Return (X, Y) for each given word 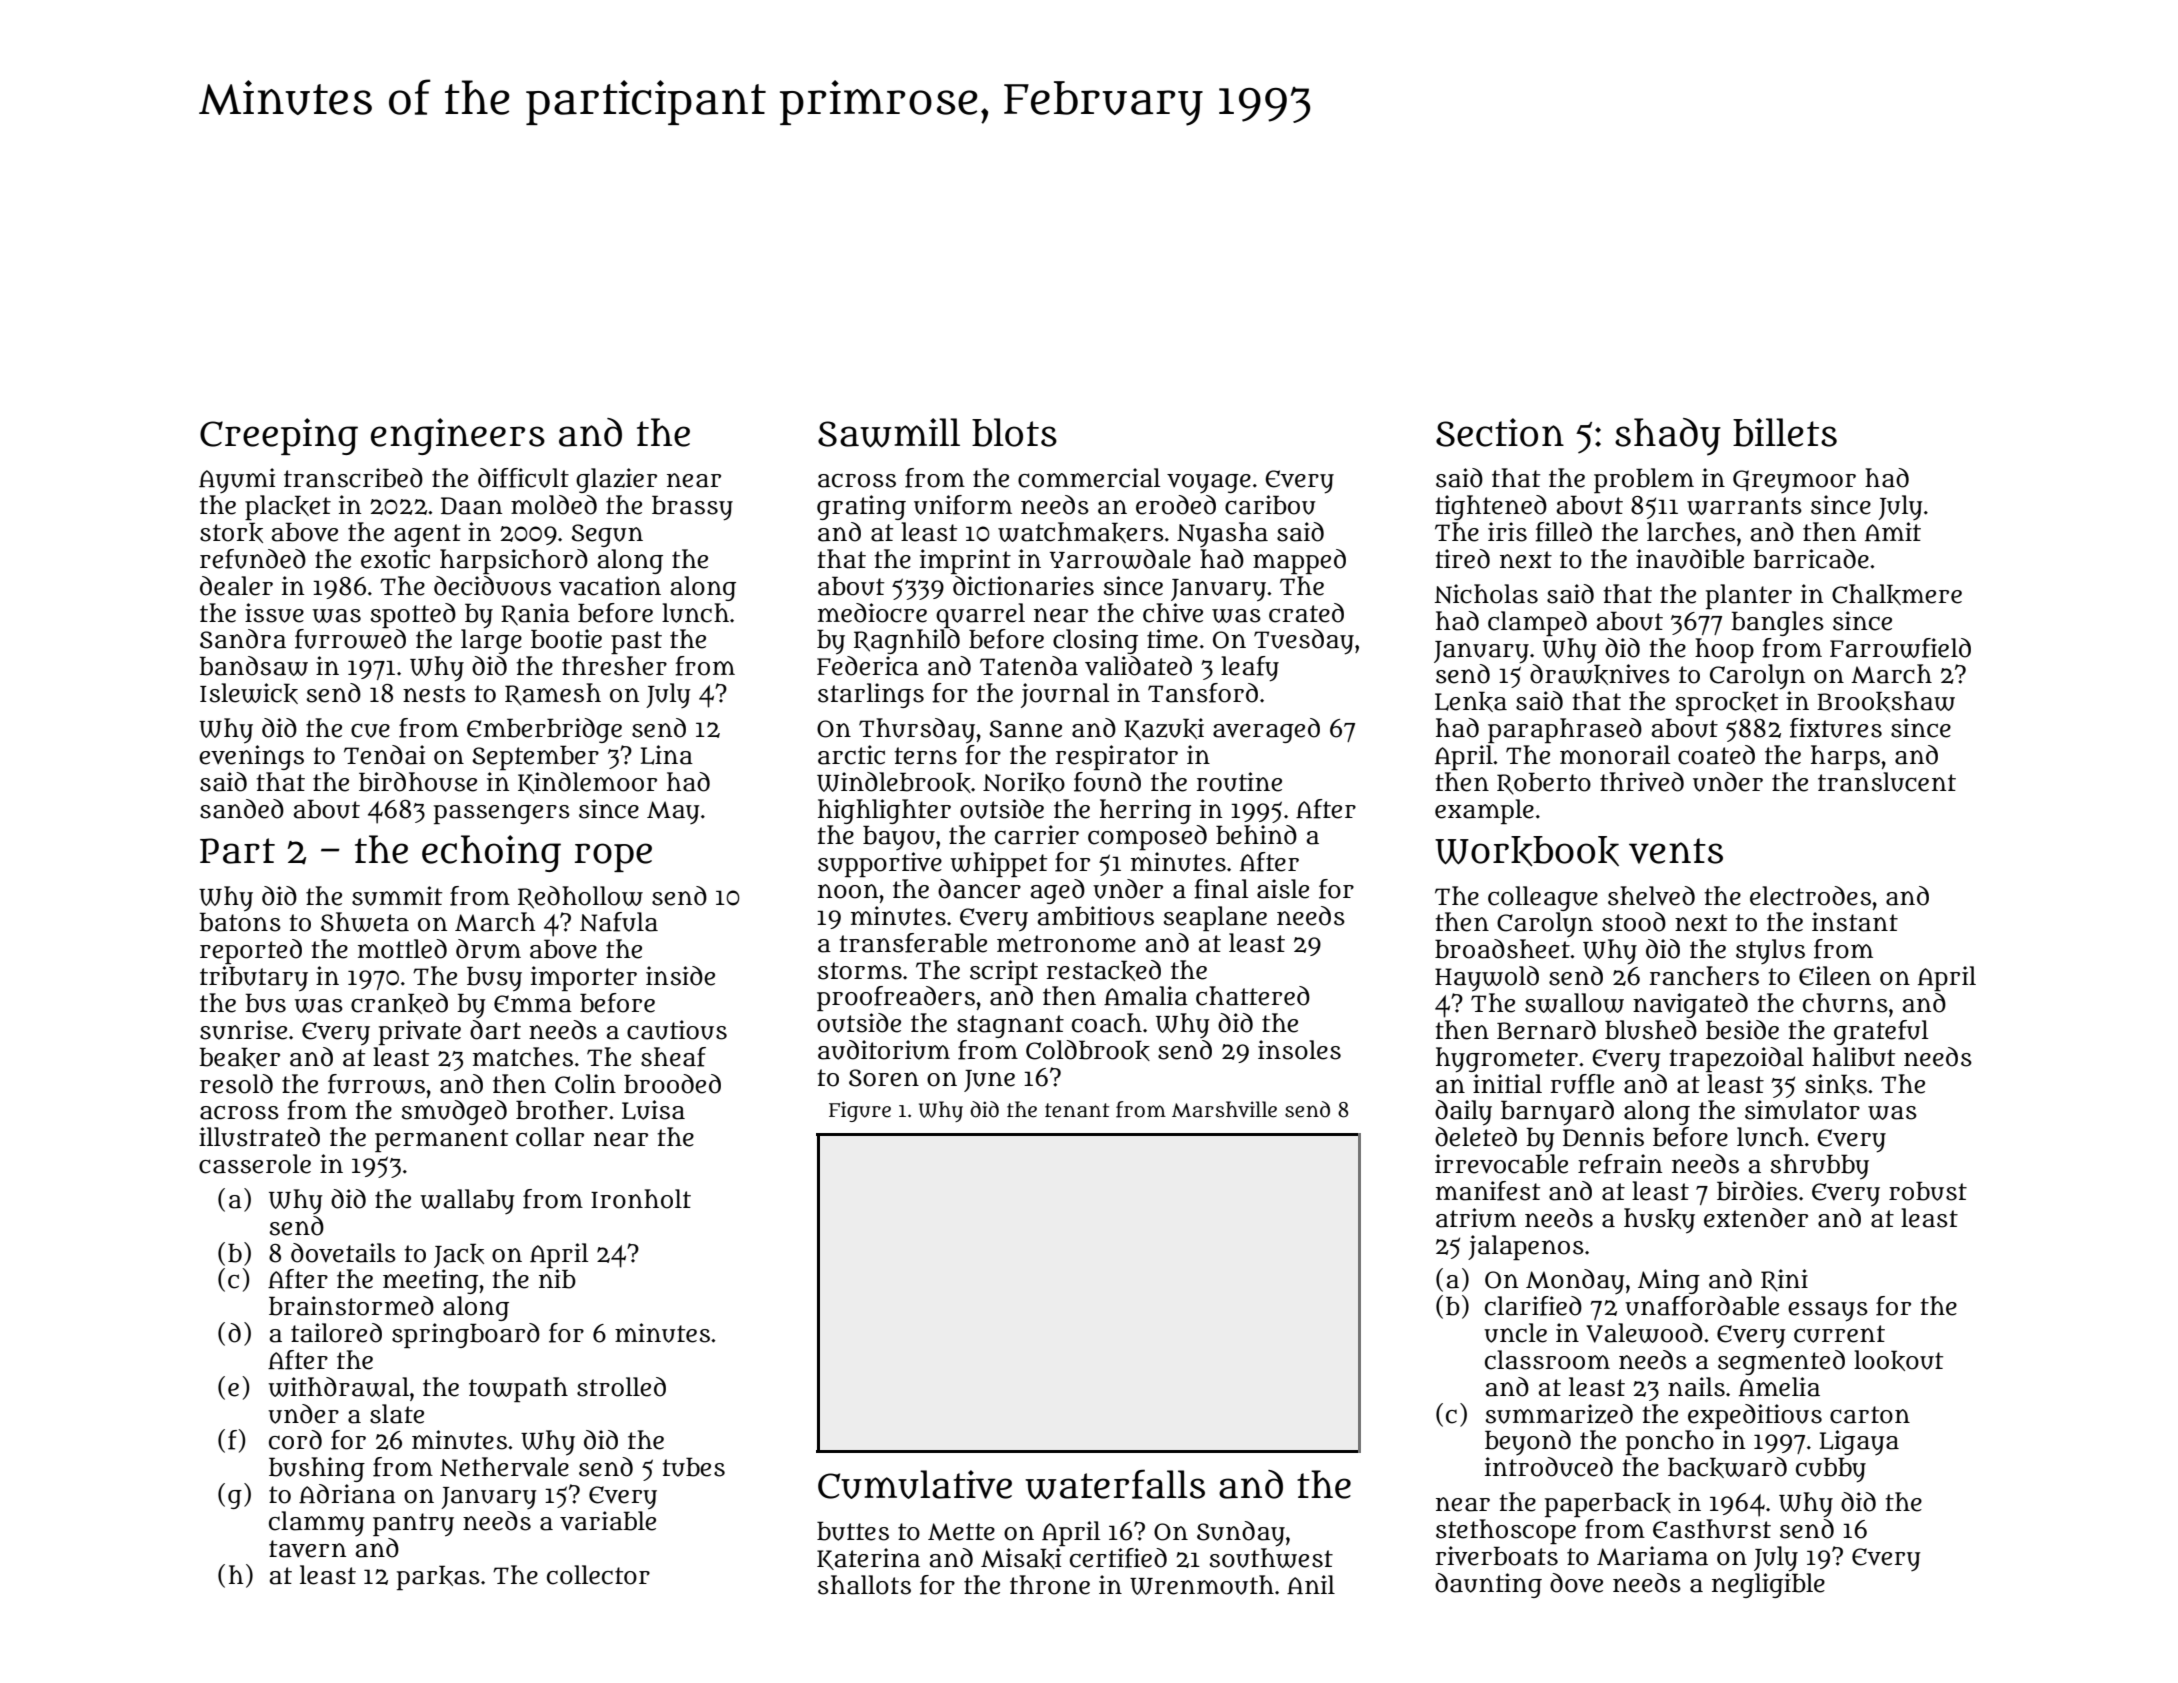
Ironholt (641, 1199)
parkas (438, 1577)
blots (1014, 432)
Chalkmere (1897, 594)
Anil (1311, 1584)
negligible (1768, 1585)
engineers (458, 436)
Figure (860, 1111)
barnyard (1557, 1113)
